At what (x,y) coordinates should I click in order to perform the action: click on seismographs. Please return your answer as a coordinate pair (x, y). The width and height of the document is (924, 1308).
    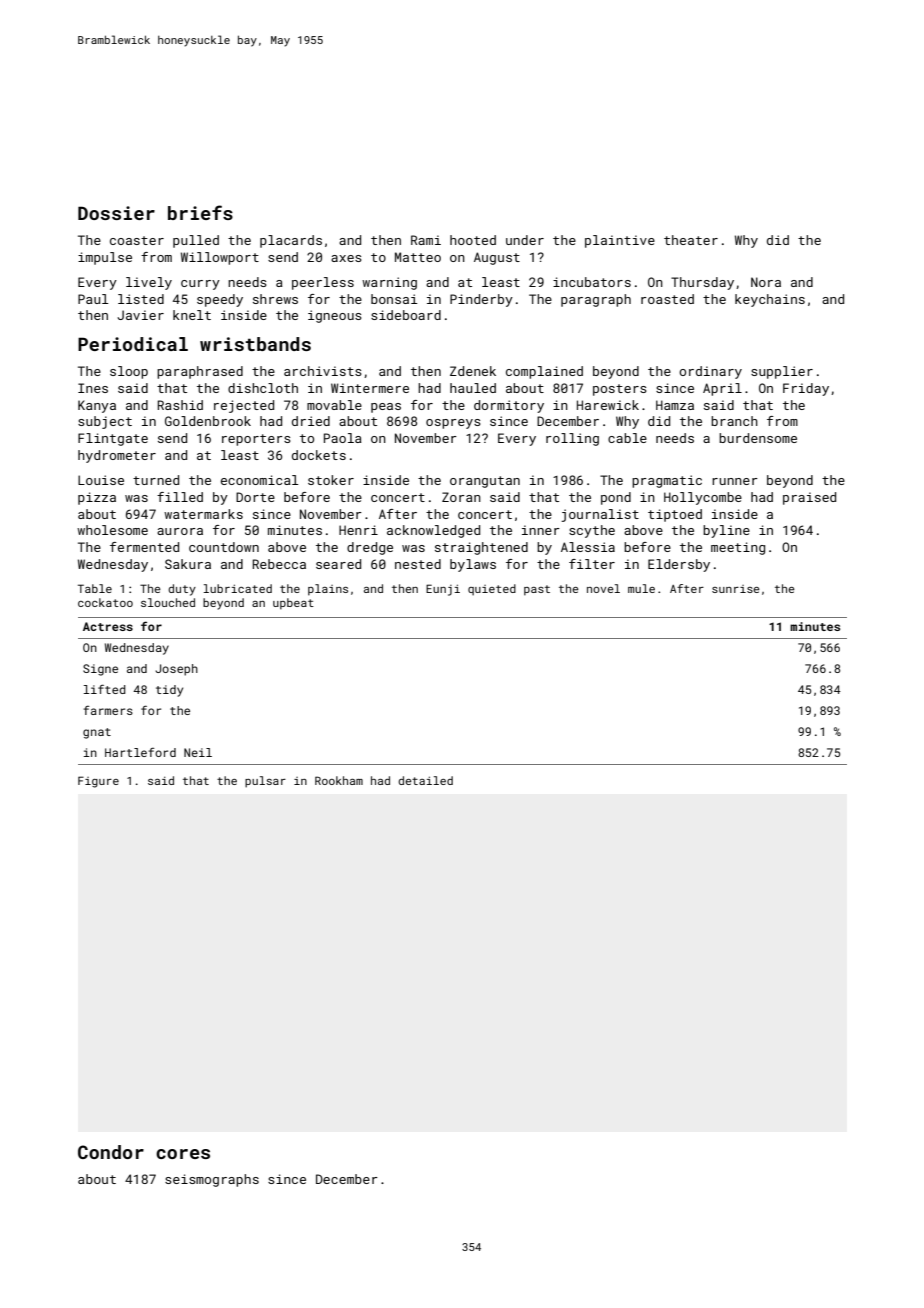
    Looking at the image, I should click on (212, 1180).
